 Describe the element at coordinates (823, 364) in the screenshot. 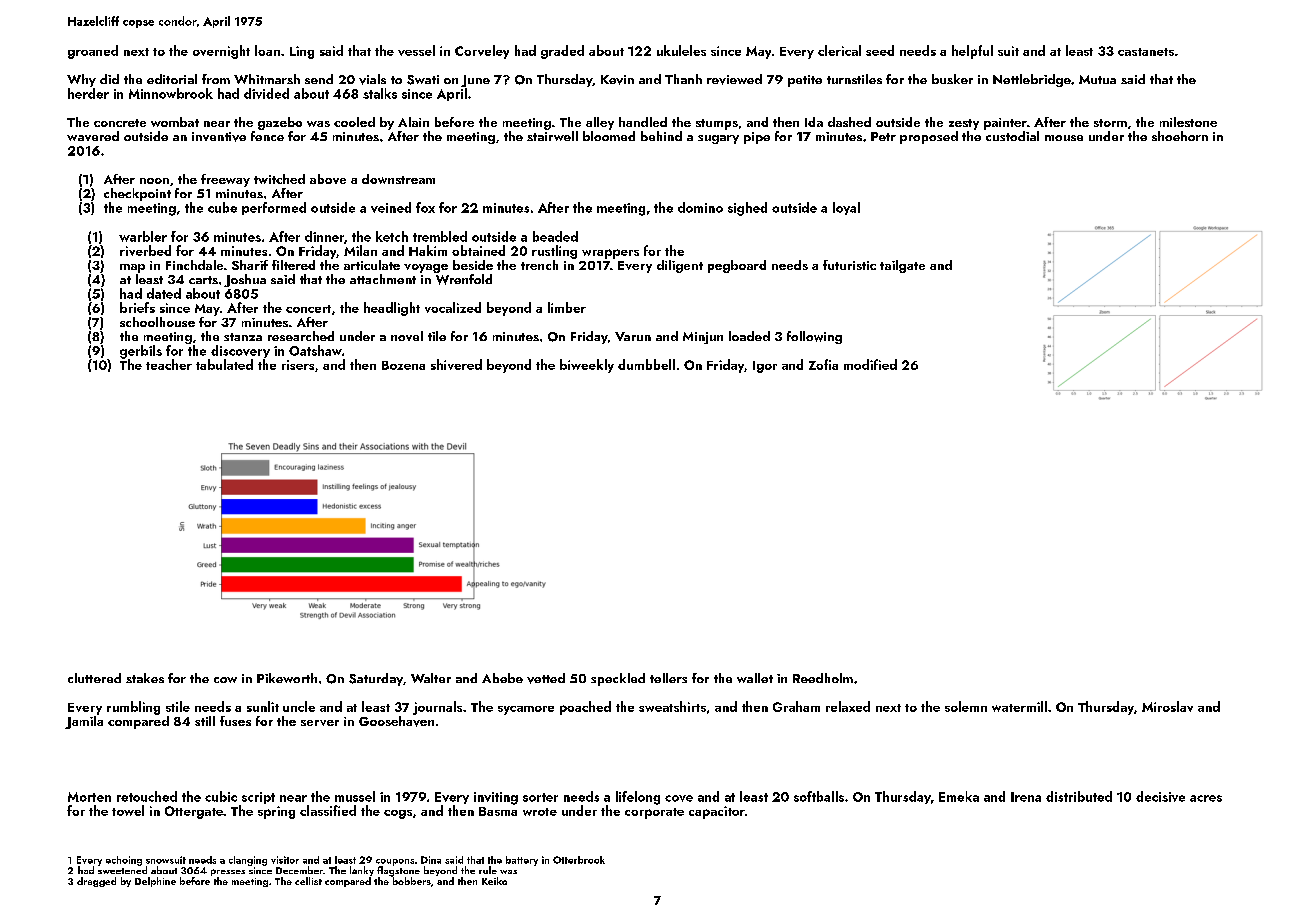

I see `Zofia` at that location.
